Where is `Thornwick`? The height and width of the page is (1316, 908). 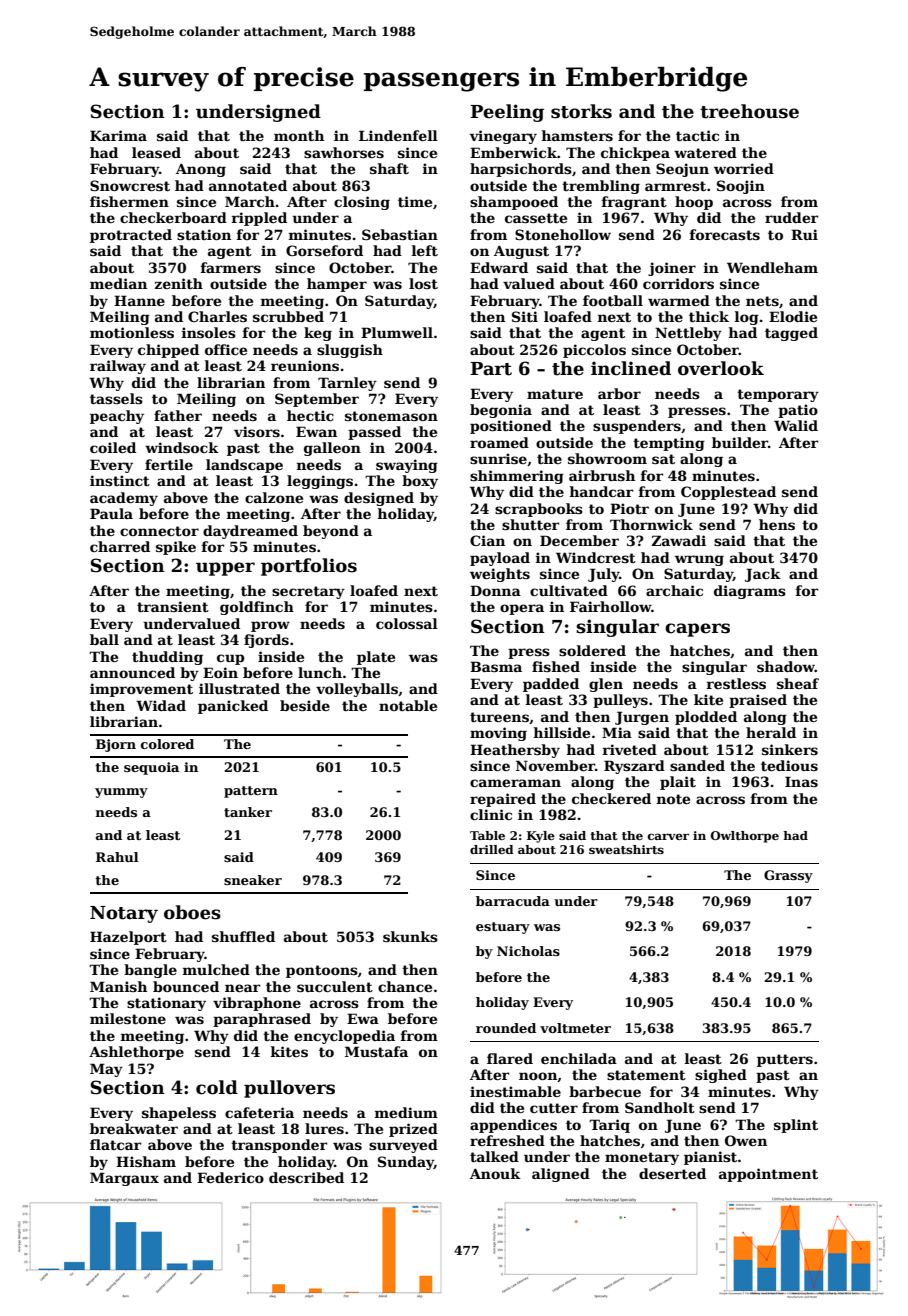
Thornwick is located at coordinates (651, 524).
